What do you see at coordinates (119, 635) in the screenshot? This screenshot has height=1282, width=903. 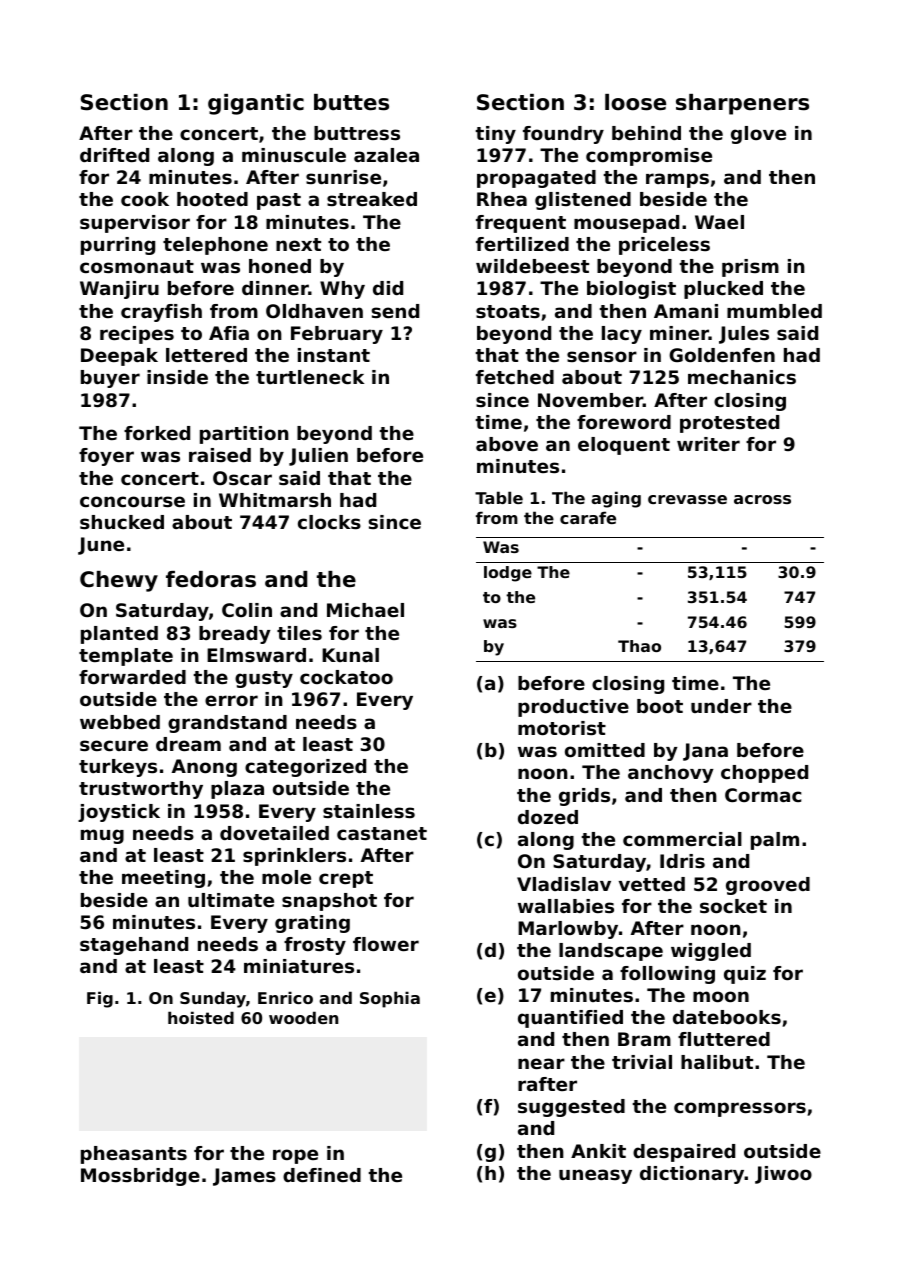 I see `planted` at bounding box center [119, 635].
